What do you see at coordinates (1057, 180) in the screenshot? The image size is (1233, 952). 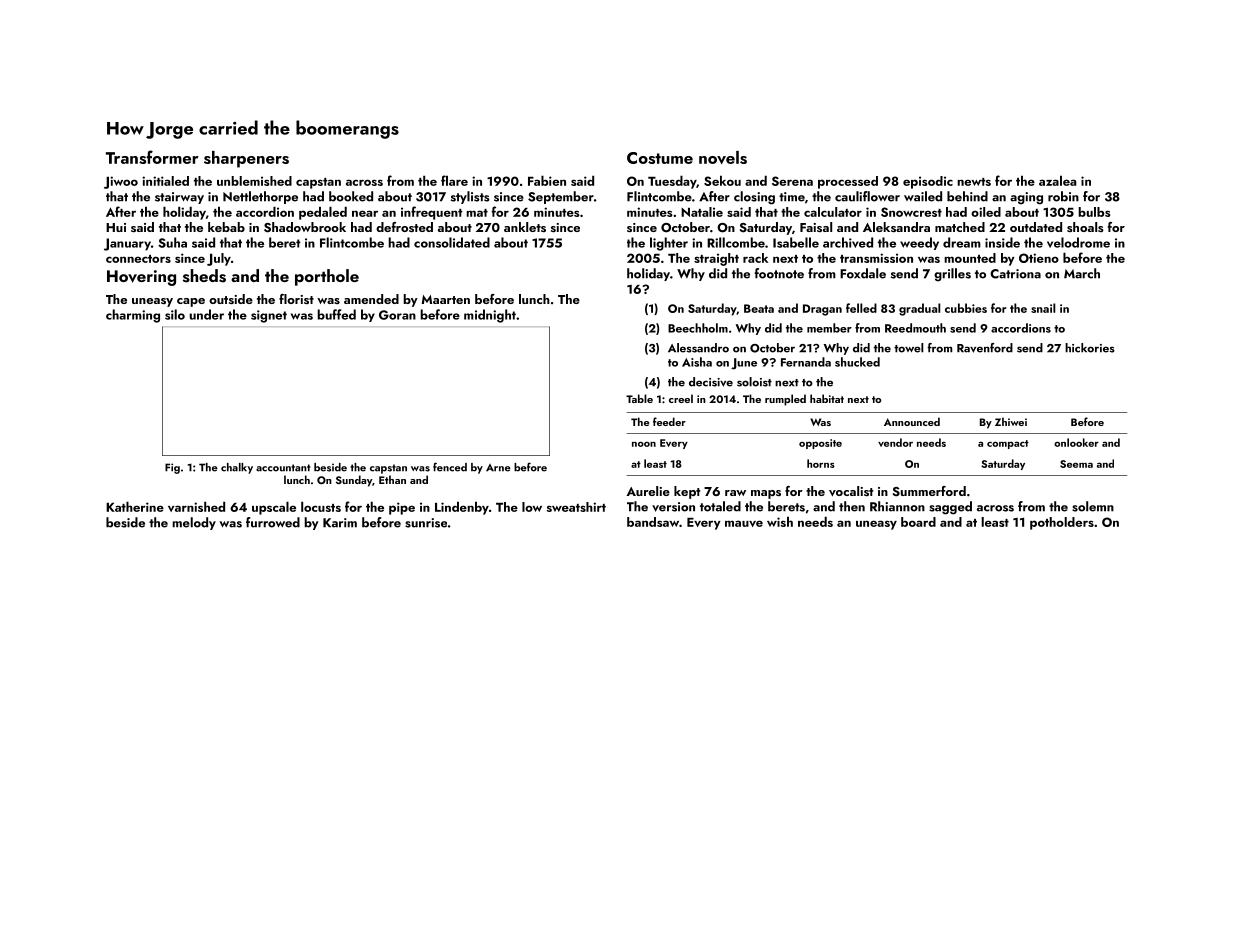 I see `azalea` at bounding box center [1057, 180].
